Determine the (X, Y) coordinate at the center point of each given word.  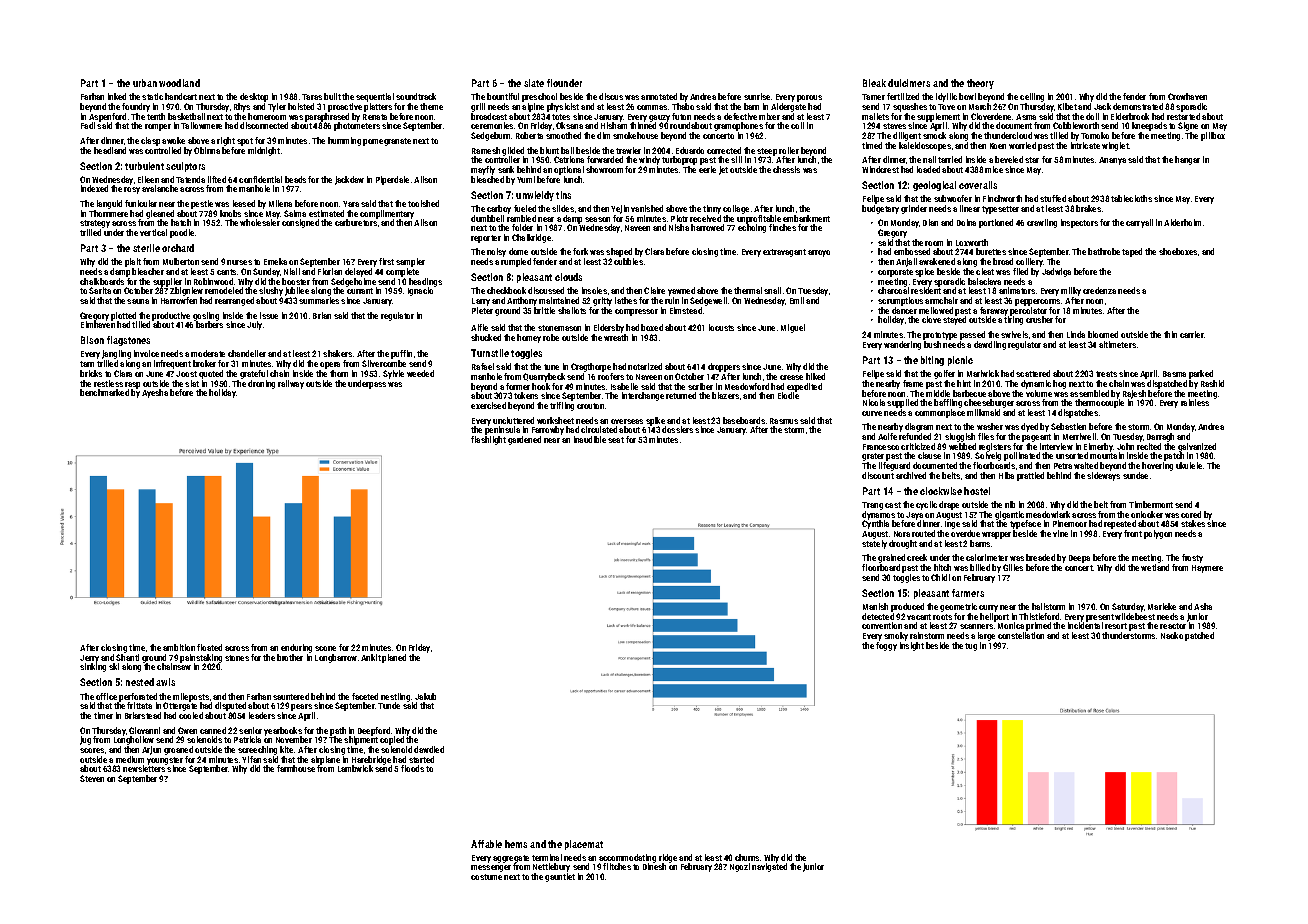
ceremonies (492, 125)
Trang (872, 506)
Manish (875, 606)
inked (117, 96)
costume (486, 877)
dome (518, 251)
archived (911, 475)
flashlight (488, 440)
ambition (179, 647)
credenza (1099, 290)
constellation (1021, 635)
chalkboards (102, 281)
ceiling (1032, 97)
